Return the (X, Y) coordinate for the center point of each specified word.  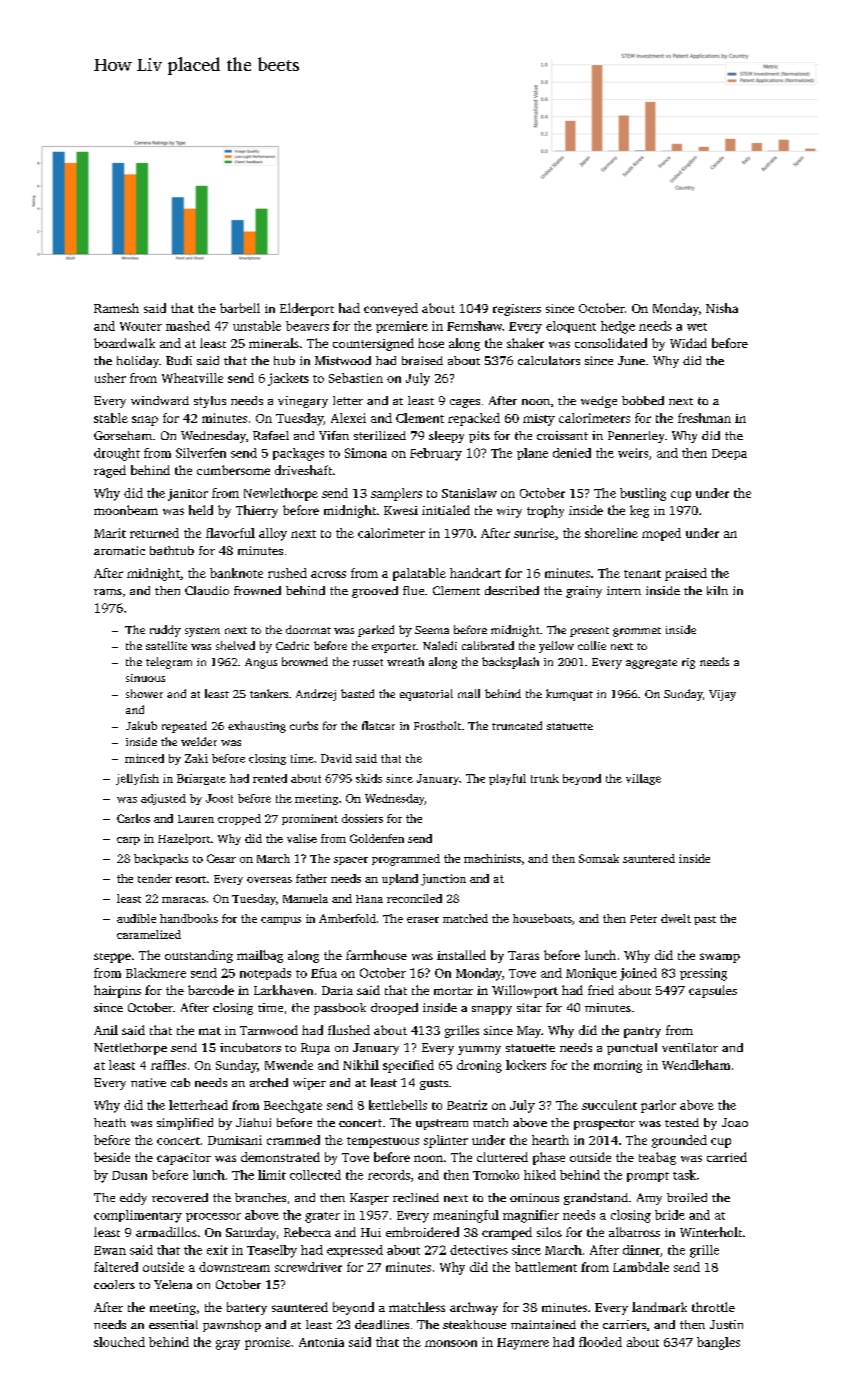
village (643, 779)
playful (507, 779)
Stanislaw (469, 493)
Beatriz (467, 1105)
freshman (704, 418)
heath (110, 1122)
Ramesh (116, 308)
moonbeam (126, 510)
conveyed (391, 309)
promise (268, 1343)
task (684, 1175)
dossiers (362, 818)
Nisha (722, 308)
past (705, 920)
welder (199, 741)
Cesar (221, 858)
